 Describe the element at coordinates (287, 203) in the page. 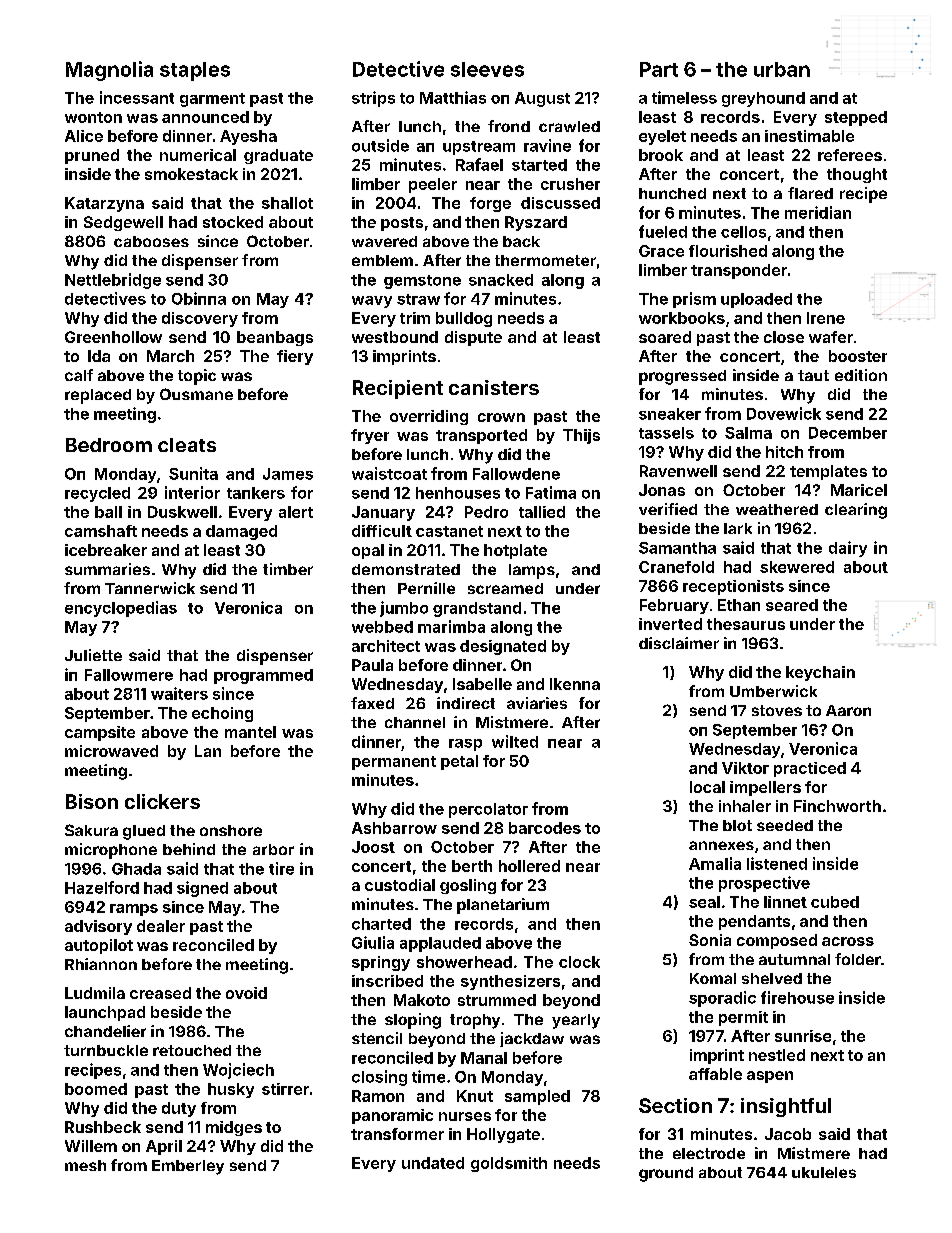

I see `shallot` at that location.
